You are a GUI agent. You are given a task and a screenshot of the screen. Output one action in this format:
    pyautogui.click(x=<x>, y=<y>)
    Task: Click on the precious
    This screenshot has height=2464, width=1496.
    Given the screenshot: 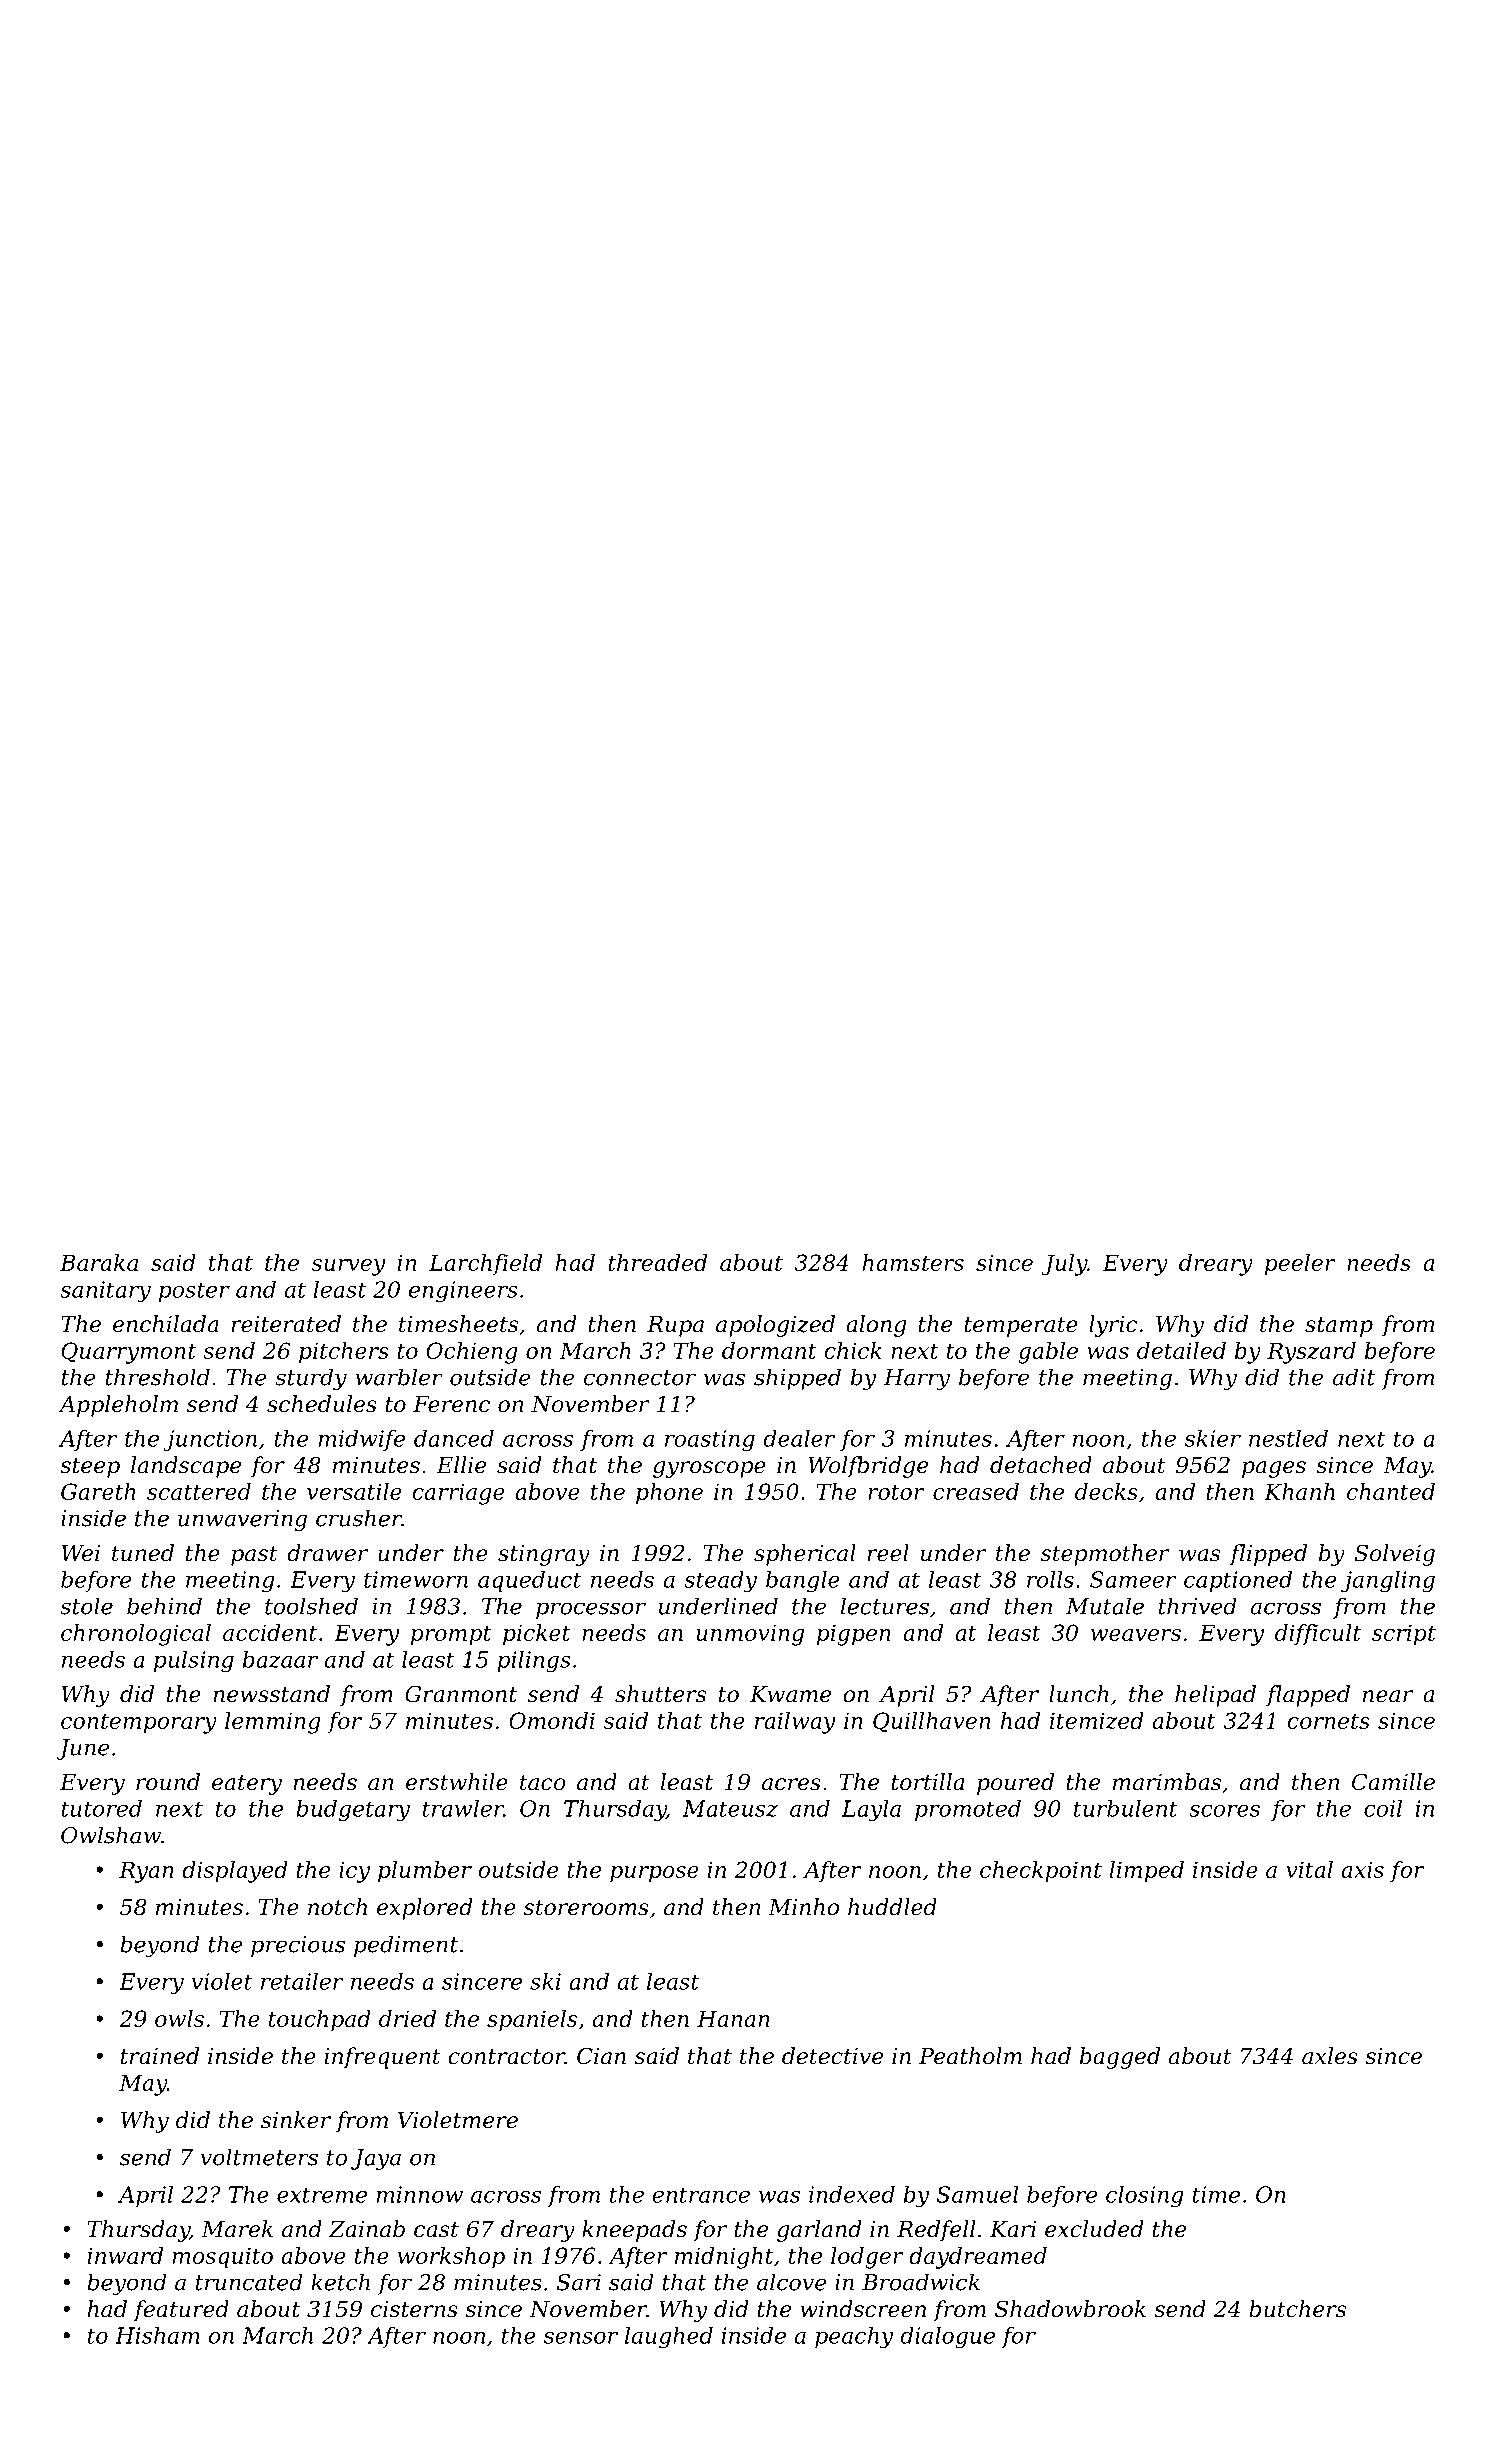 What is the action you would take?
    pyautogui.click(x=298, y=1946)
